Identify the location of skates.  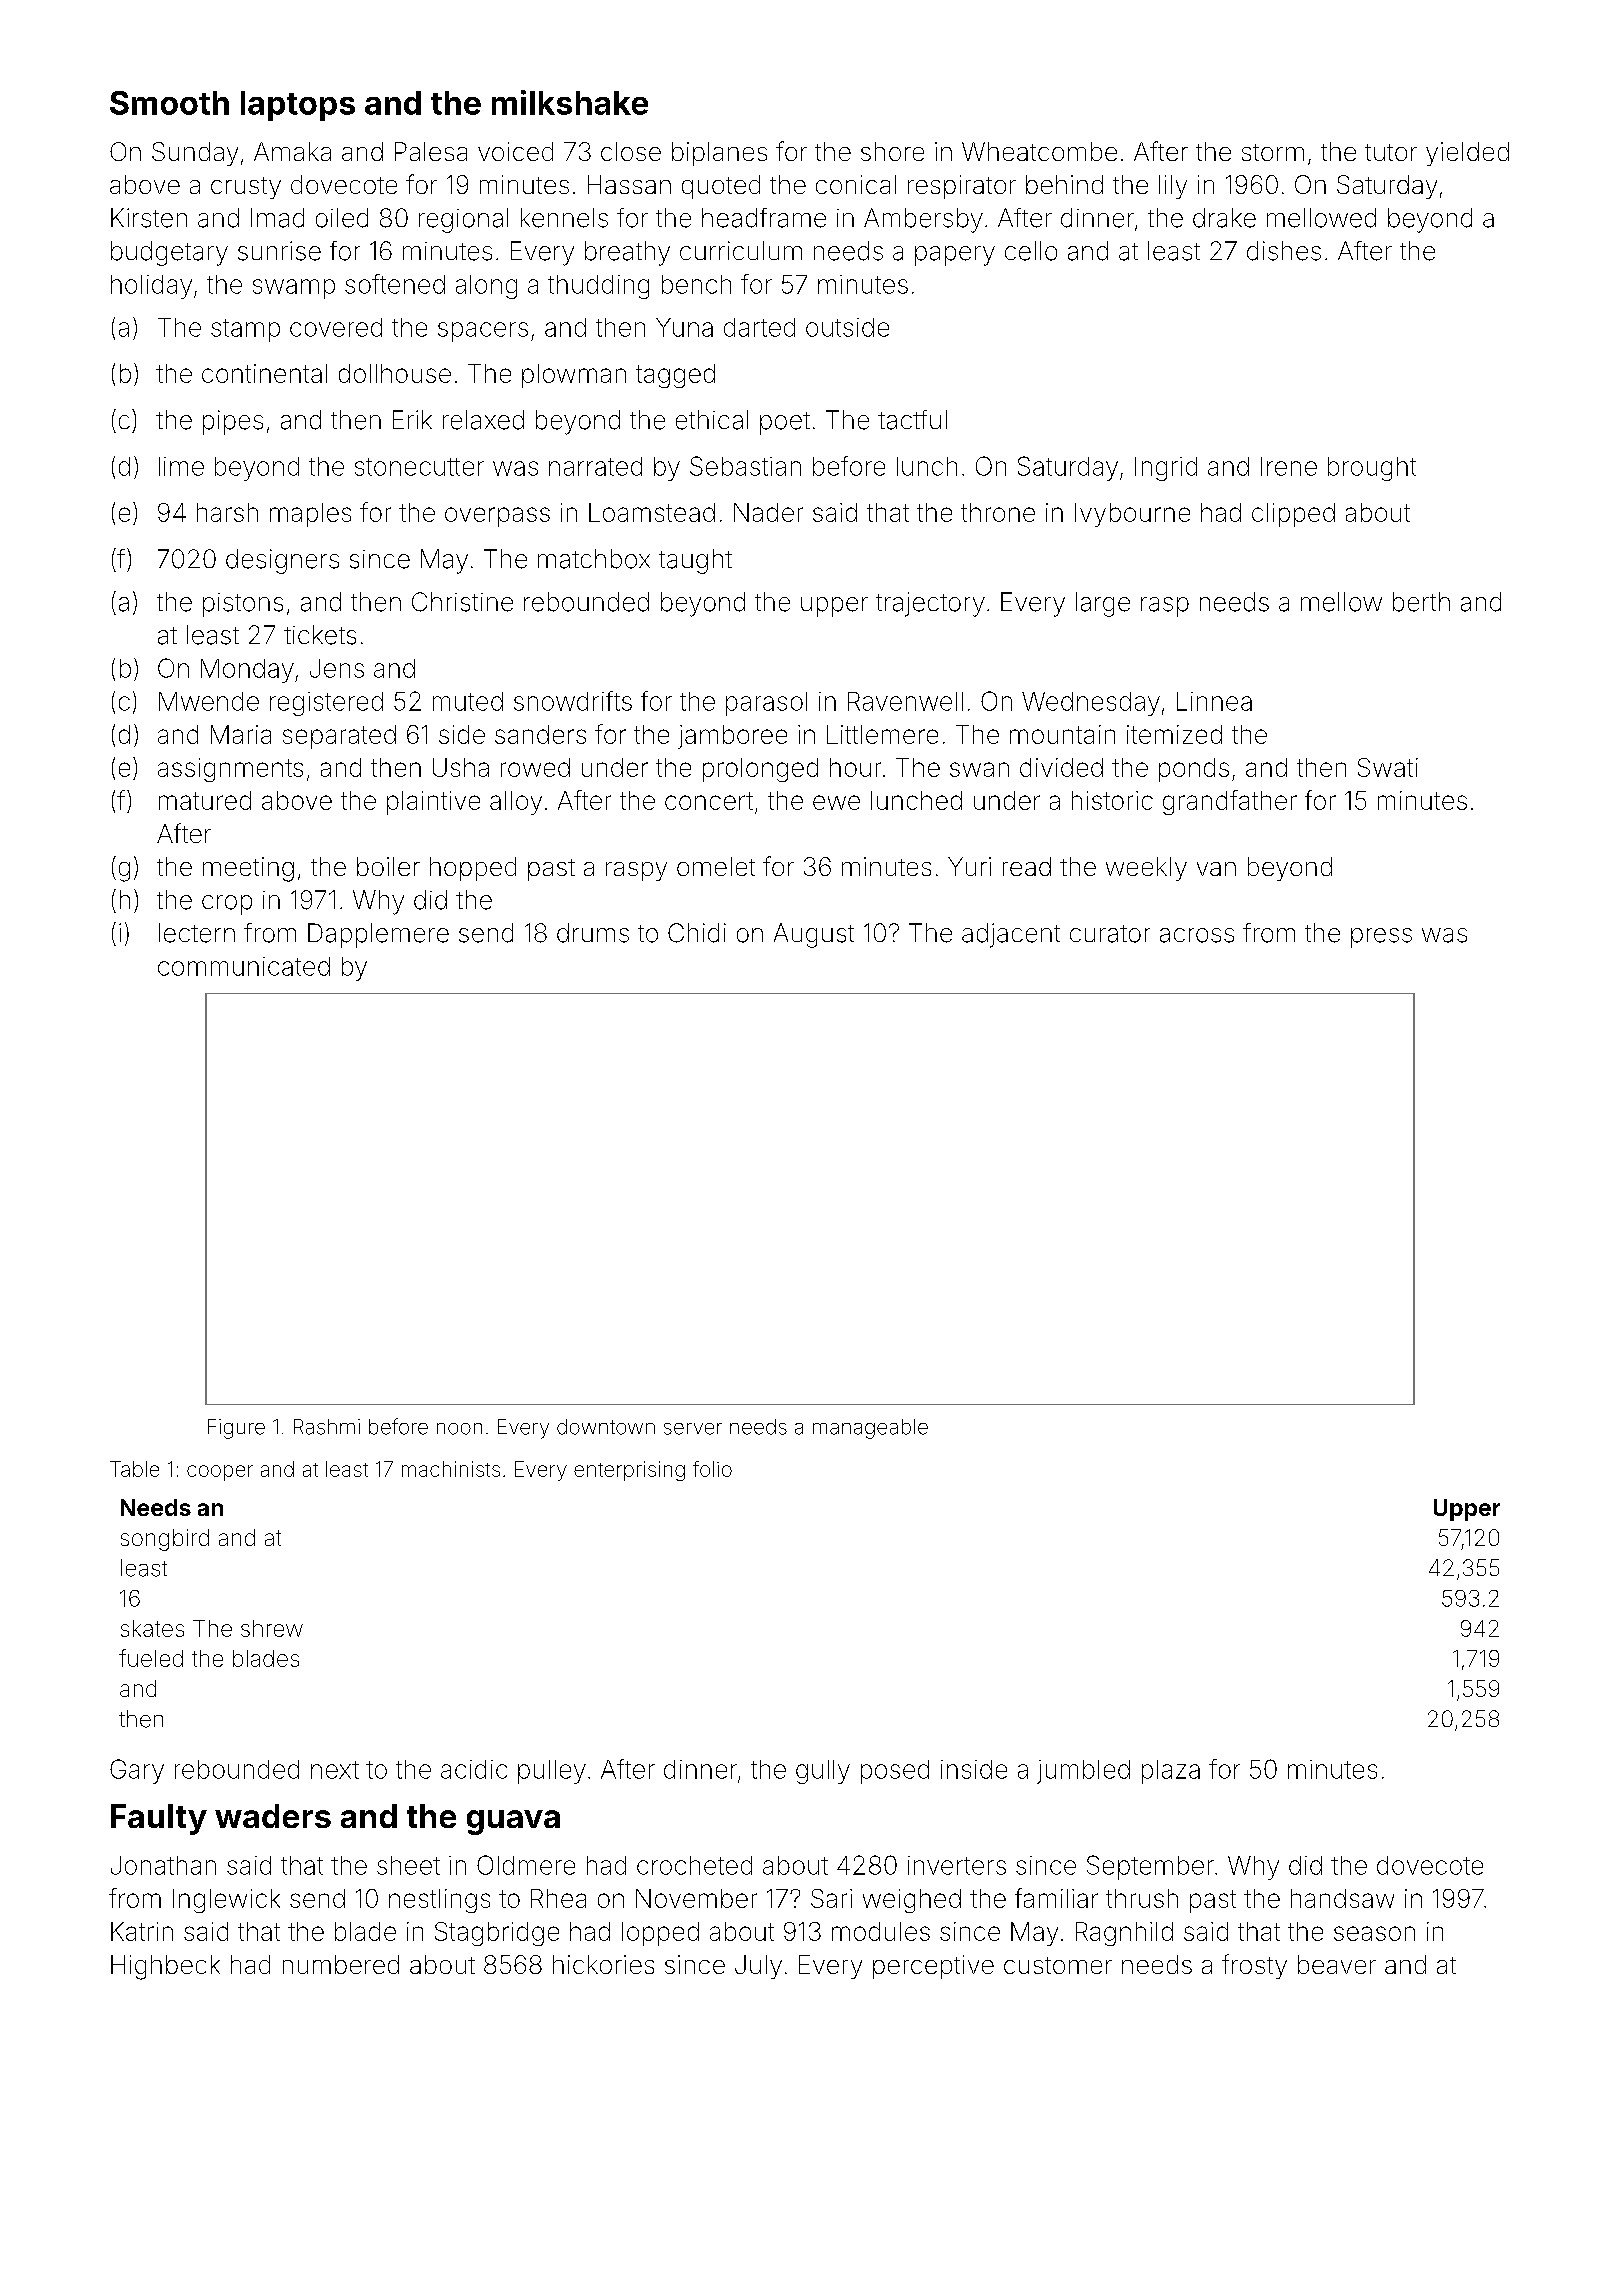
(152, 1628).
